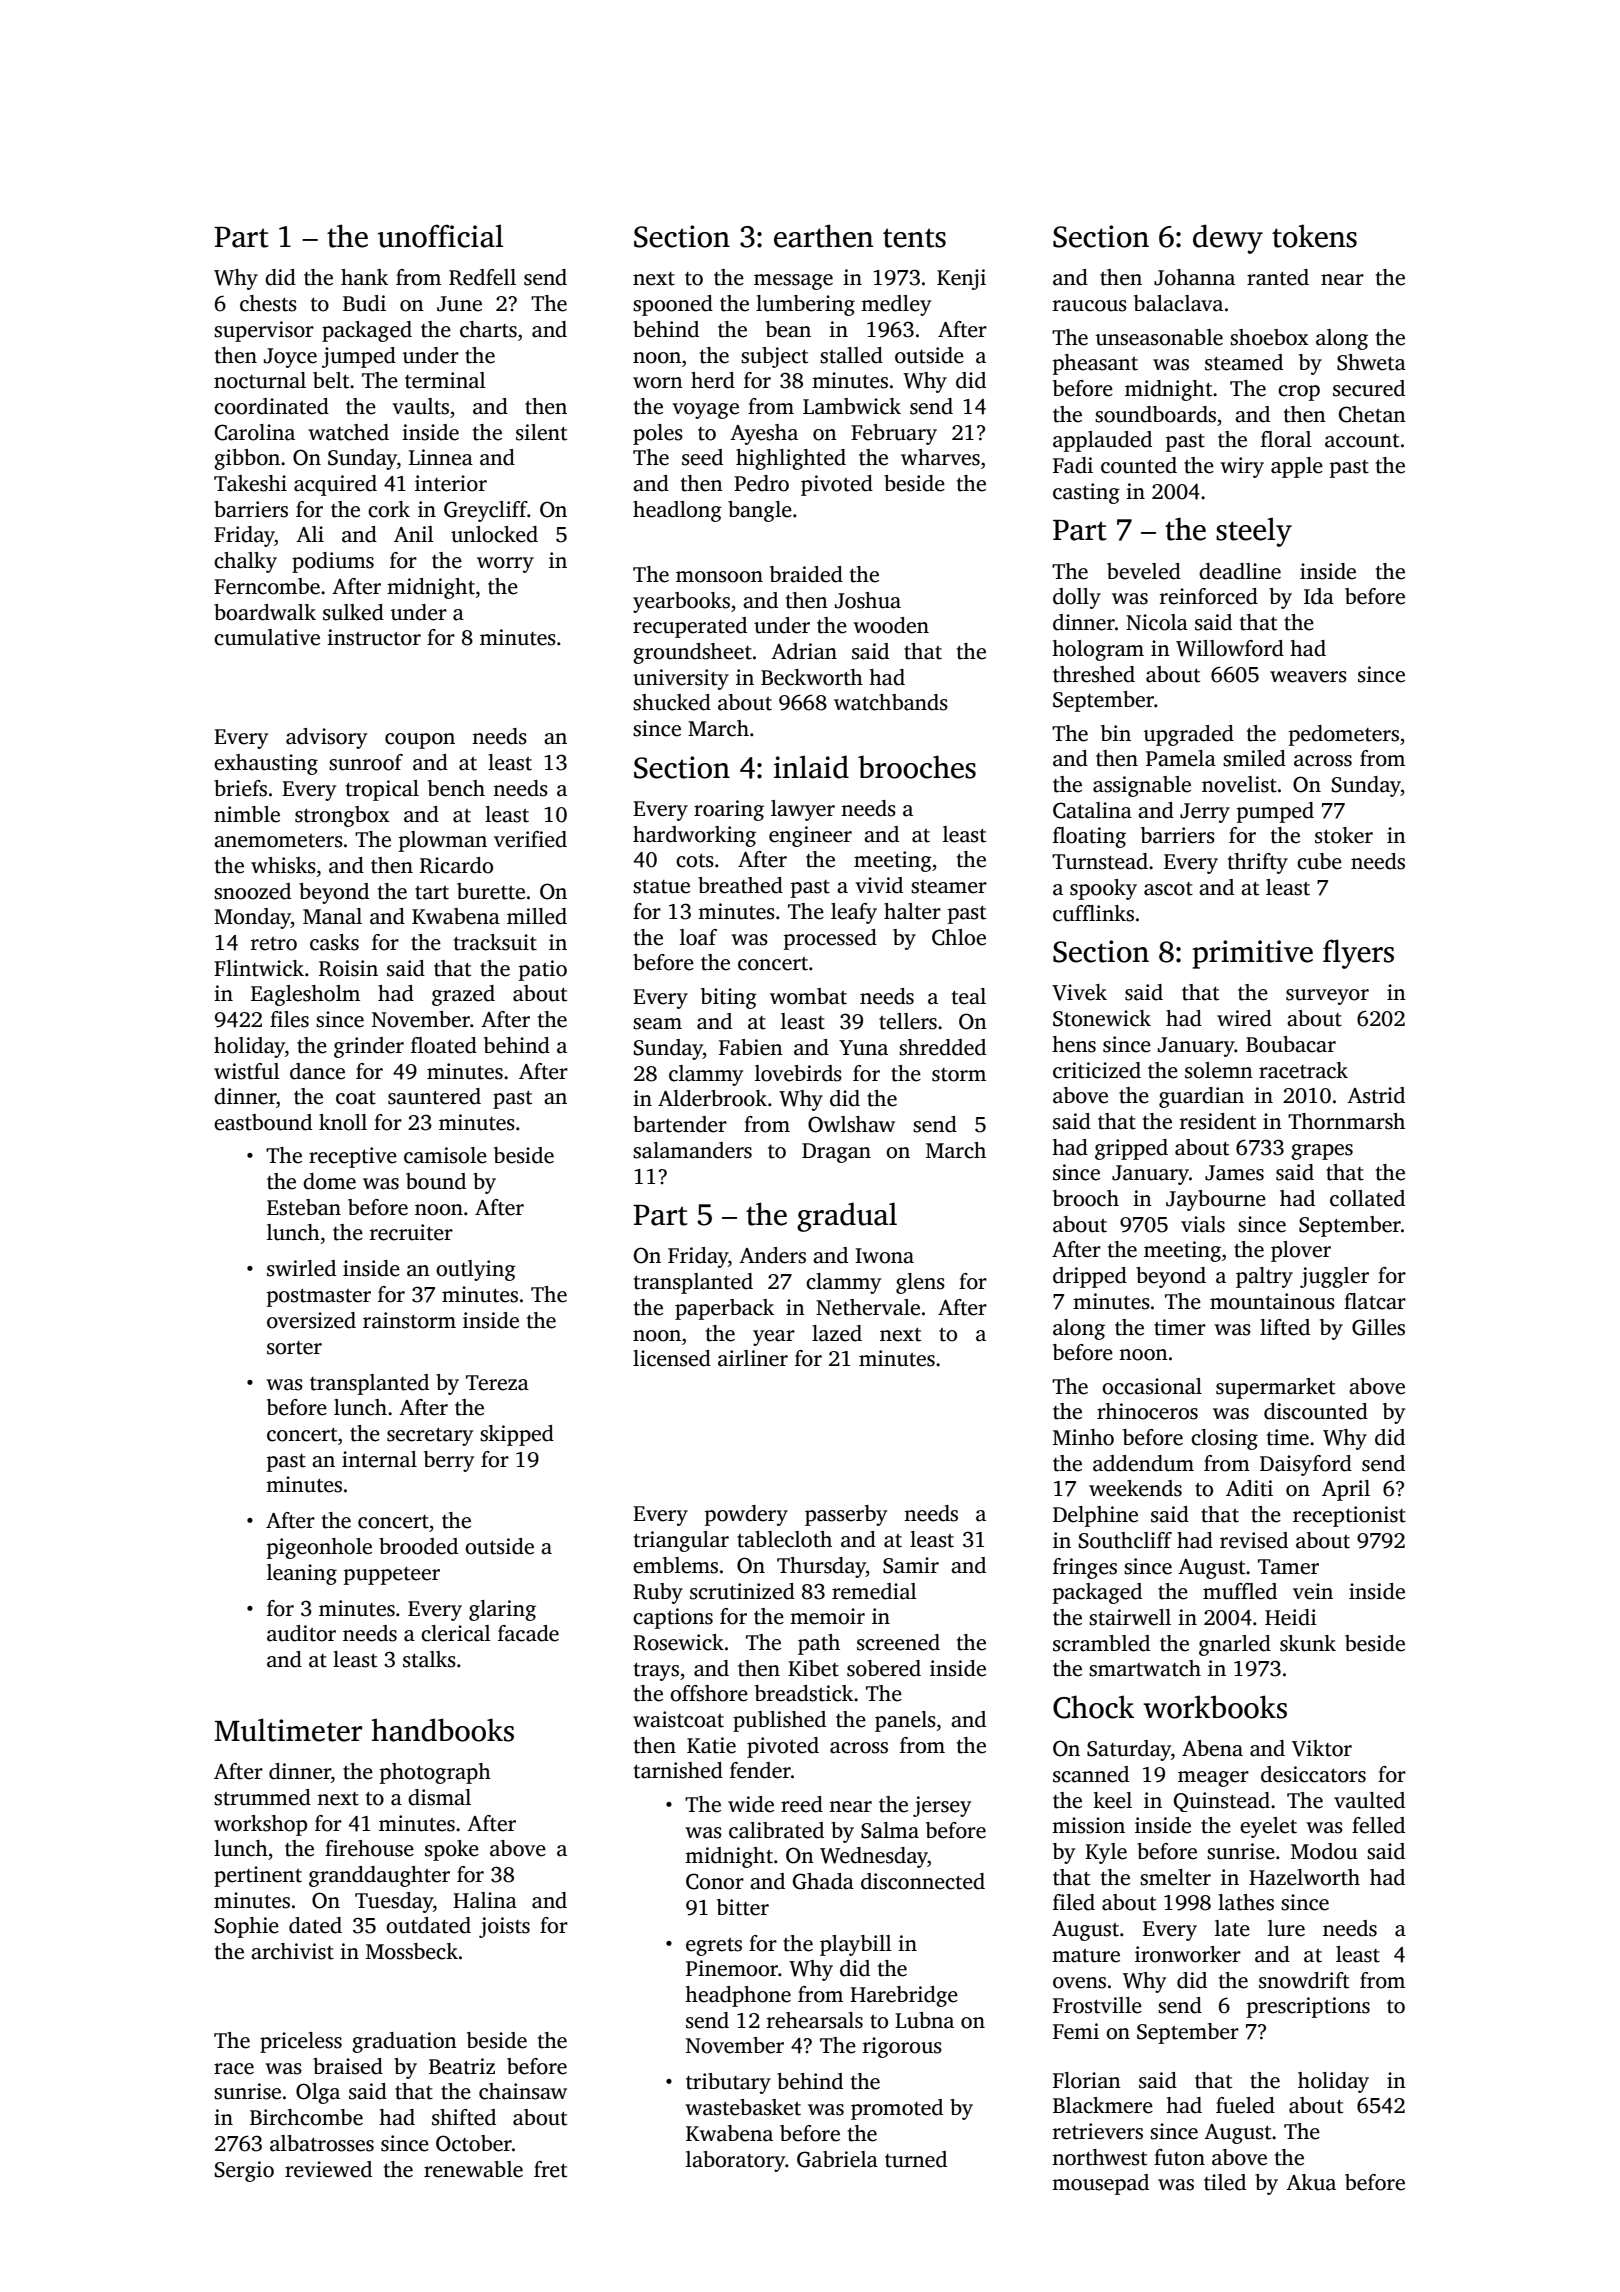 The width and height of the screenshot is (1620, 2292). I want to click on tiled, so click(1225, 2182).
